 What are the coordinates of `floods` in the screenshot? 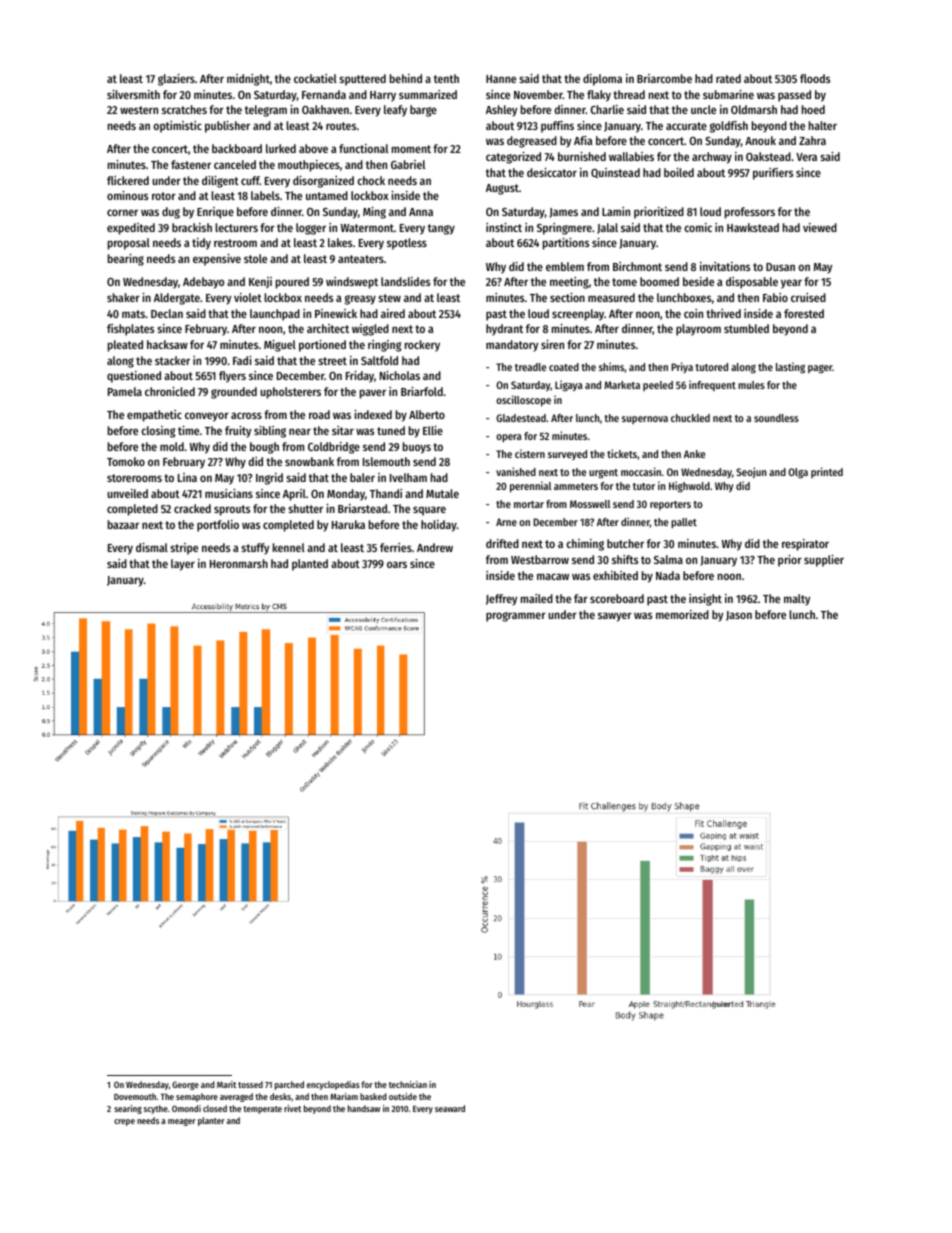 It's located at (815, 78).
